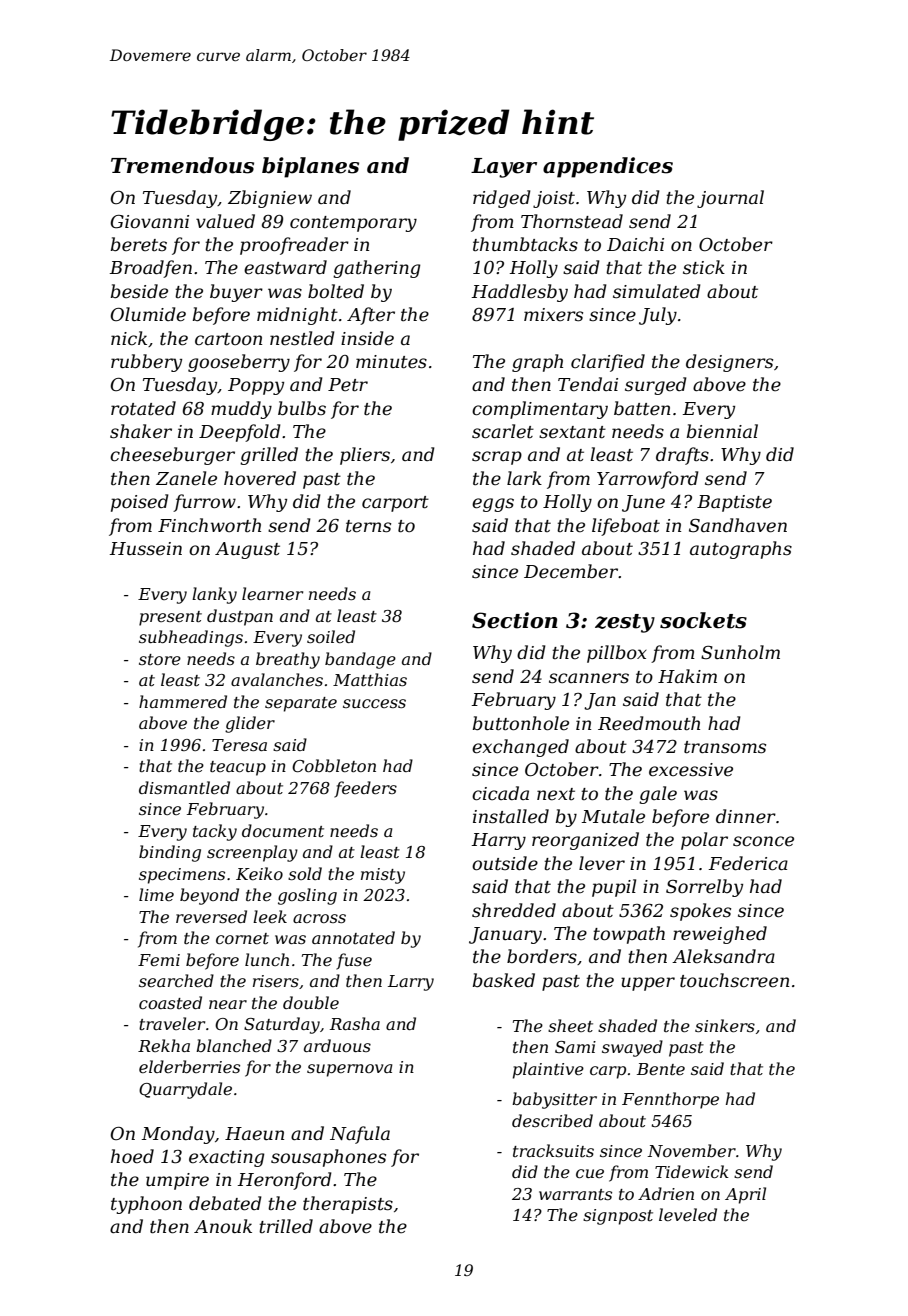 This screenshot has width=908, height=1316. I want to click on thumbtacks, so click(525, 244).
